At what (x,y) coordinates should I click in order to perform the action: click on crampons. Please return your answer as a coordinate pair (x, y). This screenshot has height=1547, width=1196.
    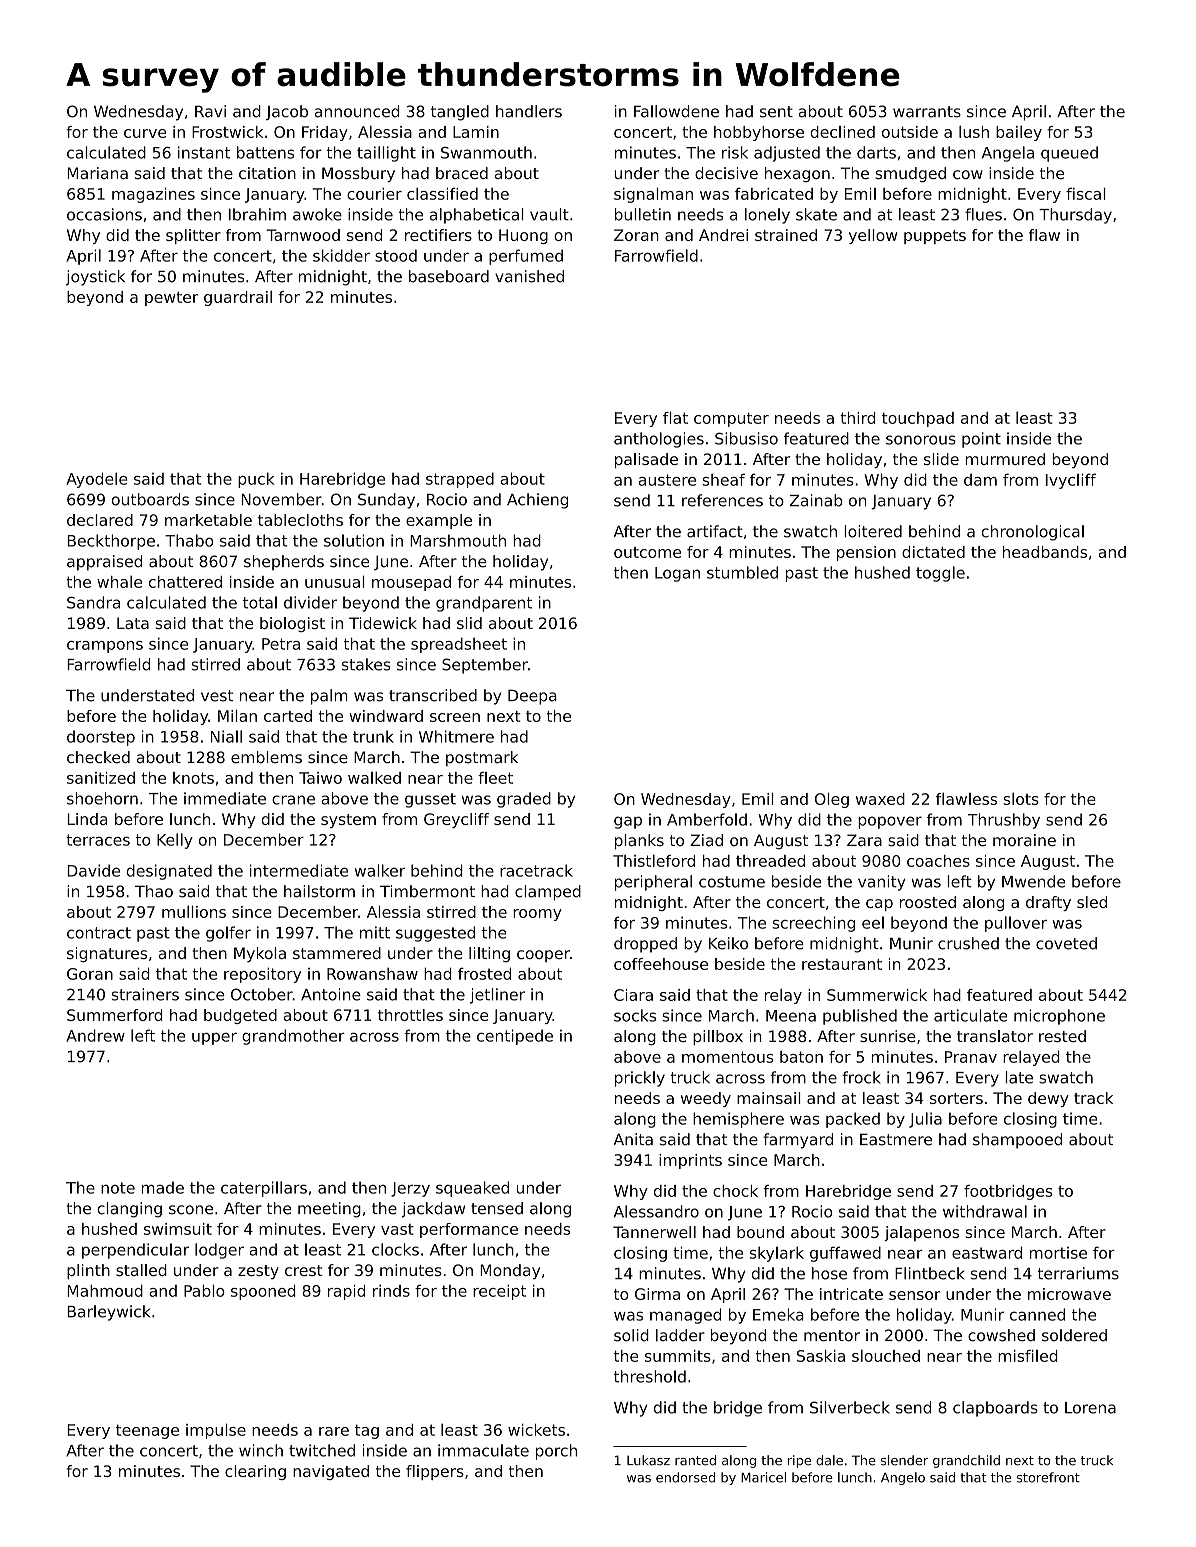
    Looking at the image, I should click on (105, 647).
